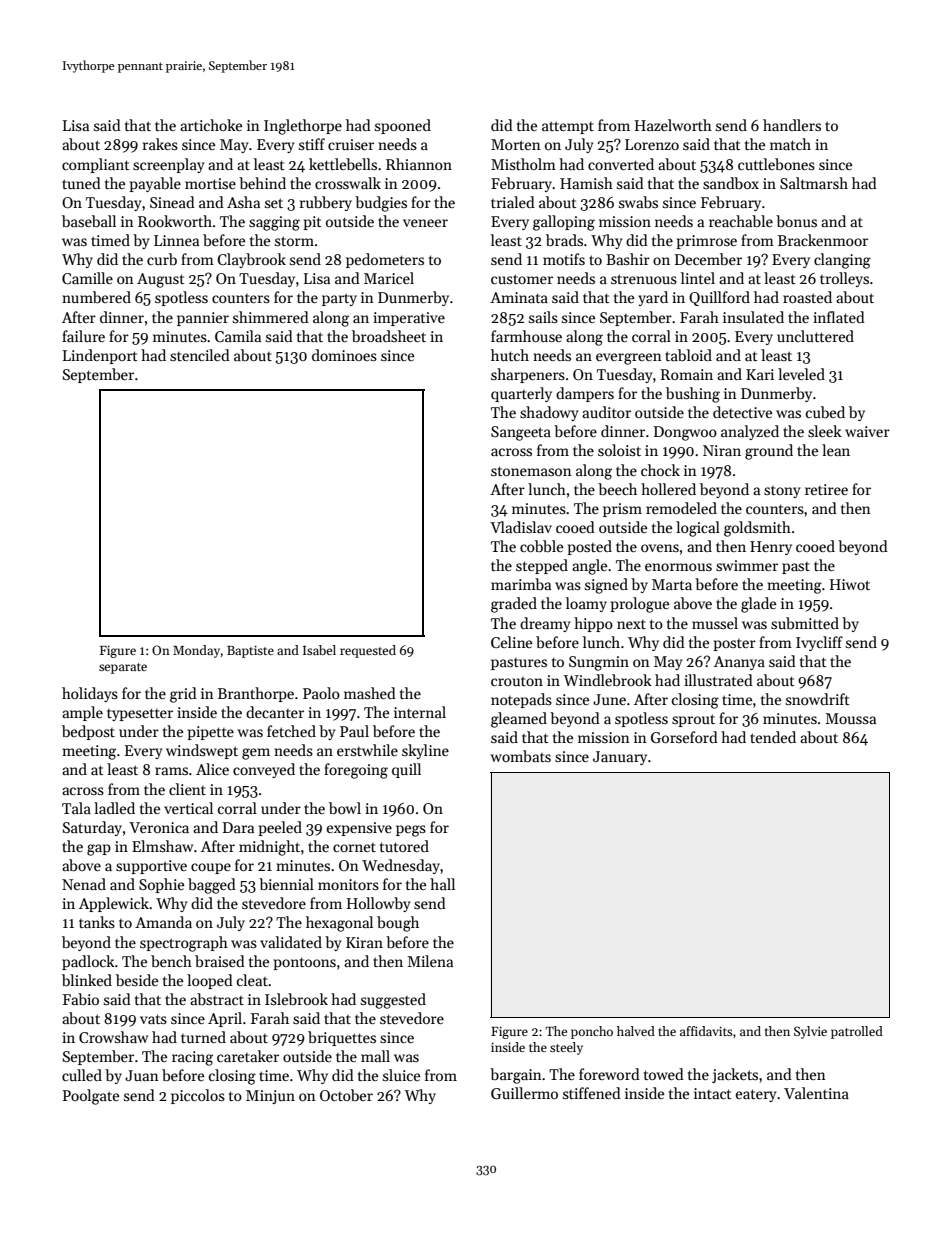  I want to click on Moussa, so click(850, 718).
